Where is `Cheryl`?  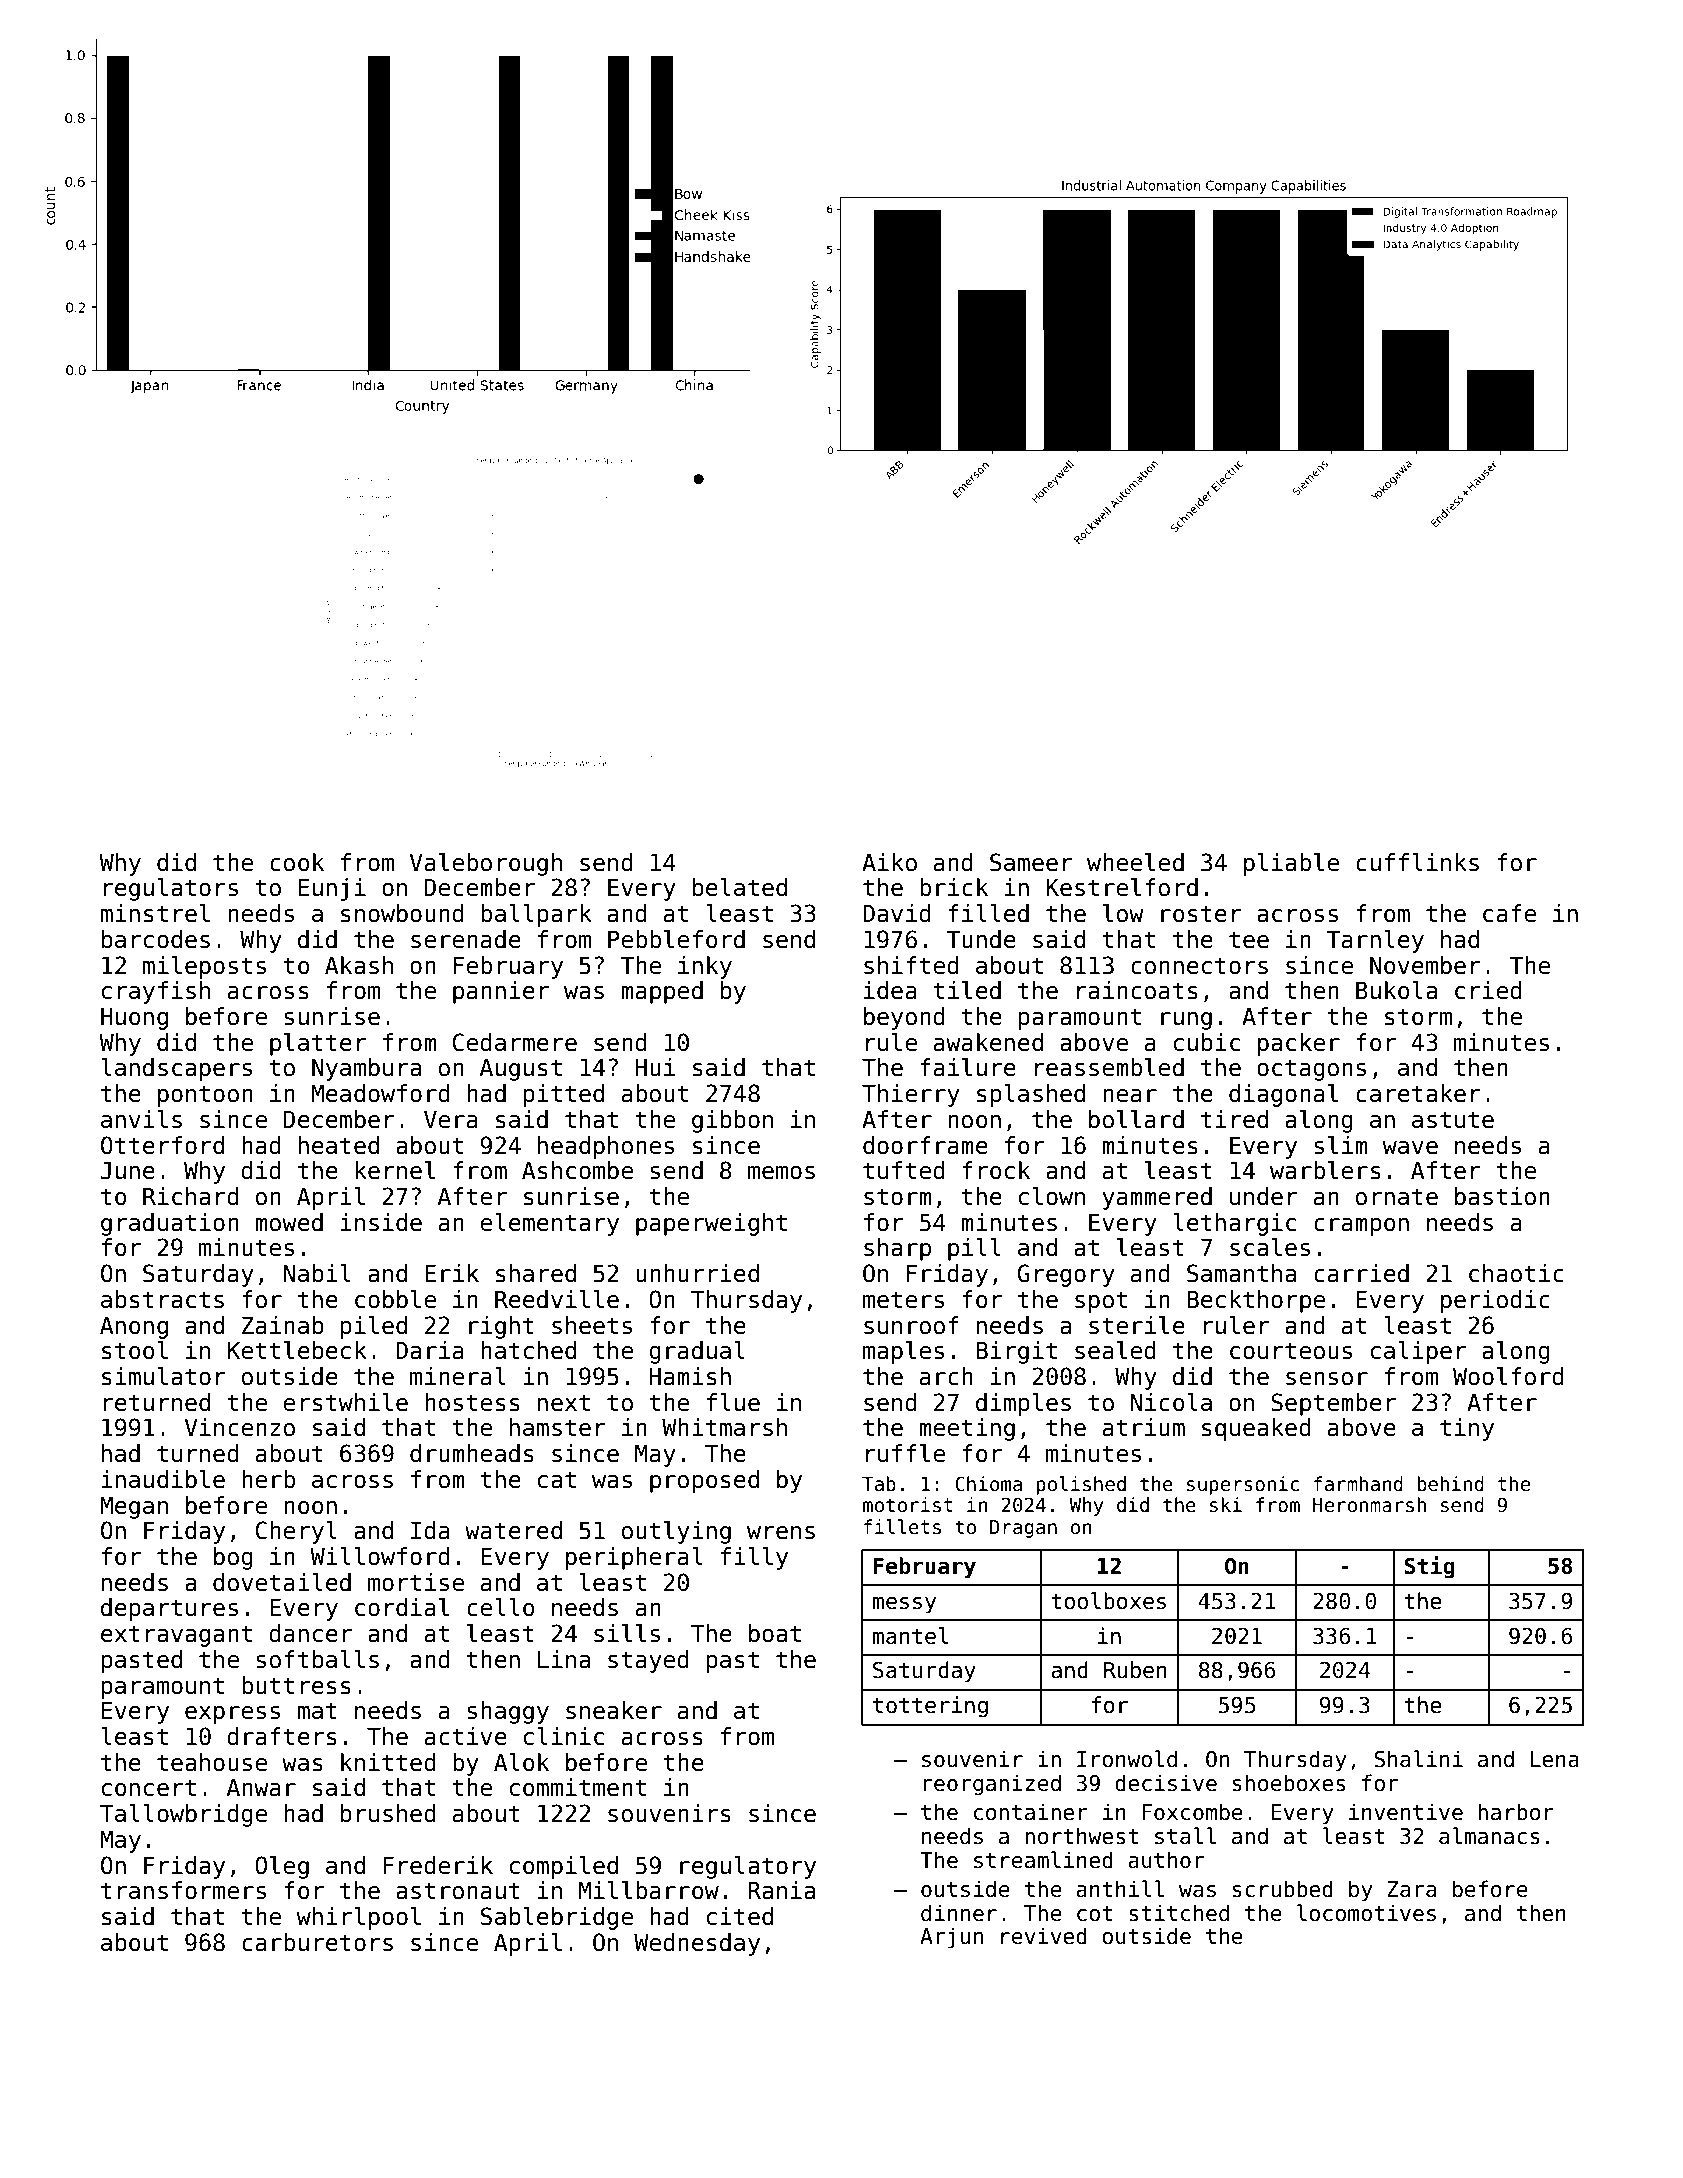 Cheryl is located at coordinates (296, 1532).
